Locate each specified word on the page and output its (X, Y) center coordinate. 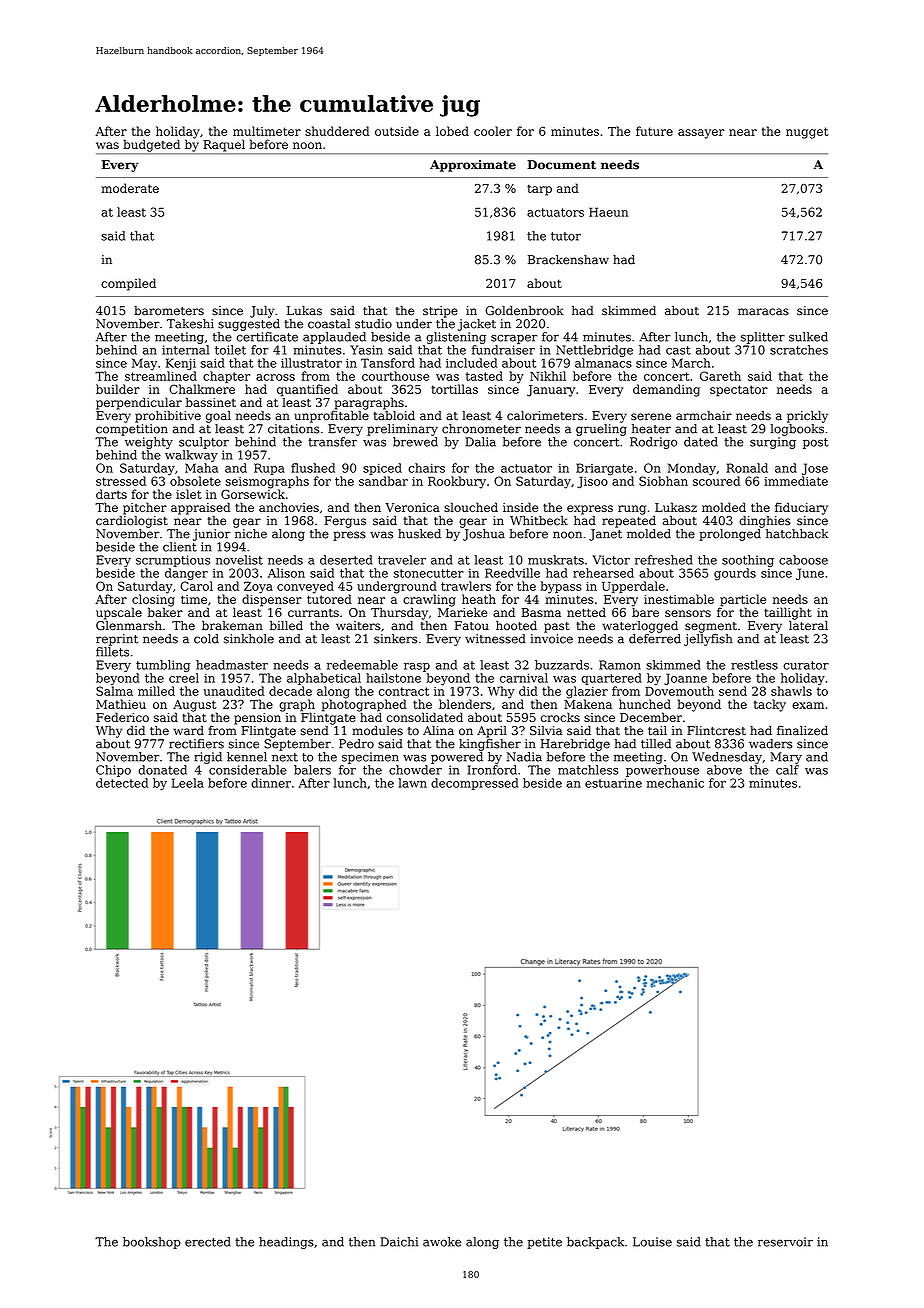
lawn (412, 783)
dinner (271, 783)
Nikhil (548, 376)
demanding (666, 390)
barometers (169, 311)
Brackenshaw (568, 260)
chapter (226, 377)
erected (208, 1242)
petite (544, 1243)
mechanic (675, 783)
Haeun (608, 212)
